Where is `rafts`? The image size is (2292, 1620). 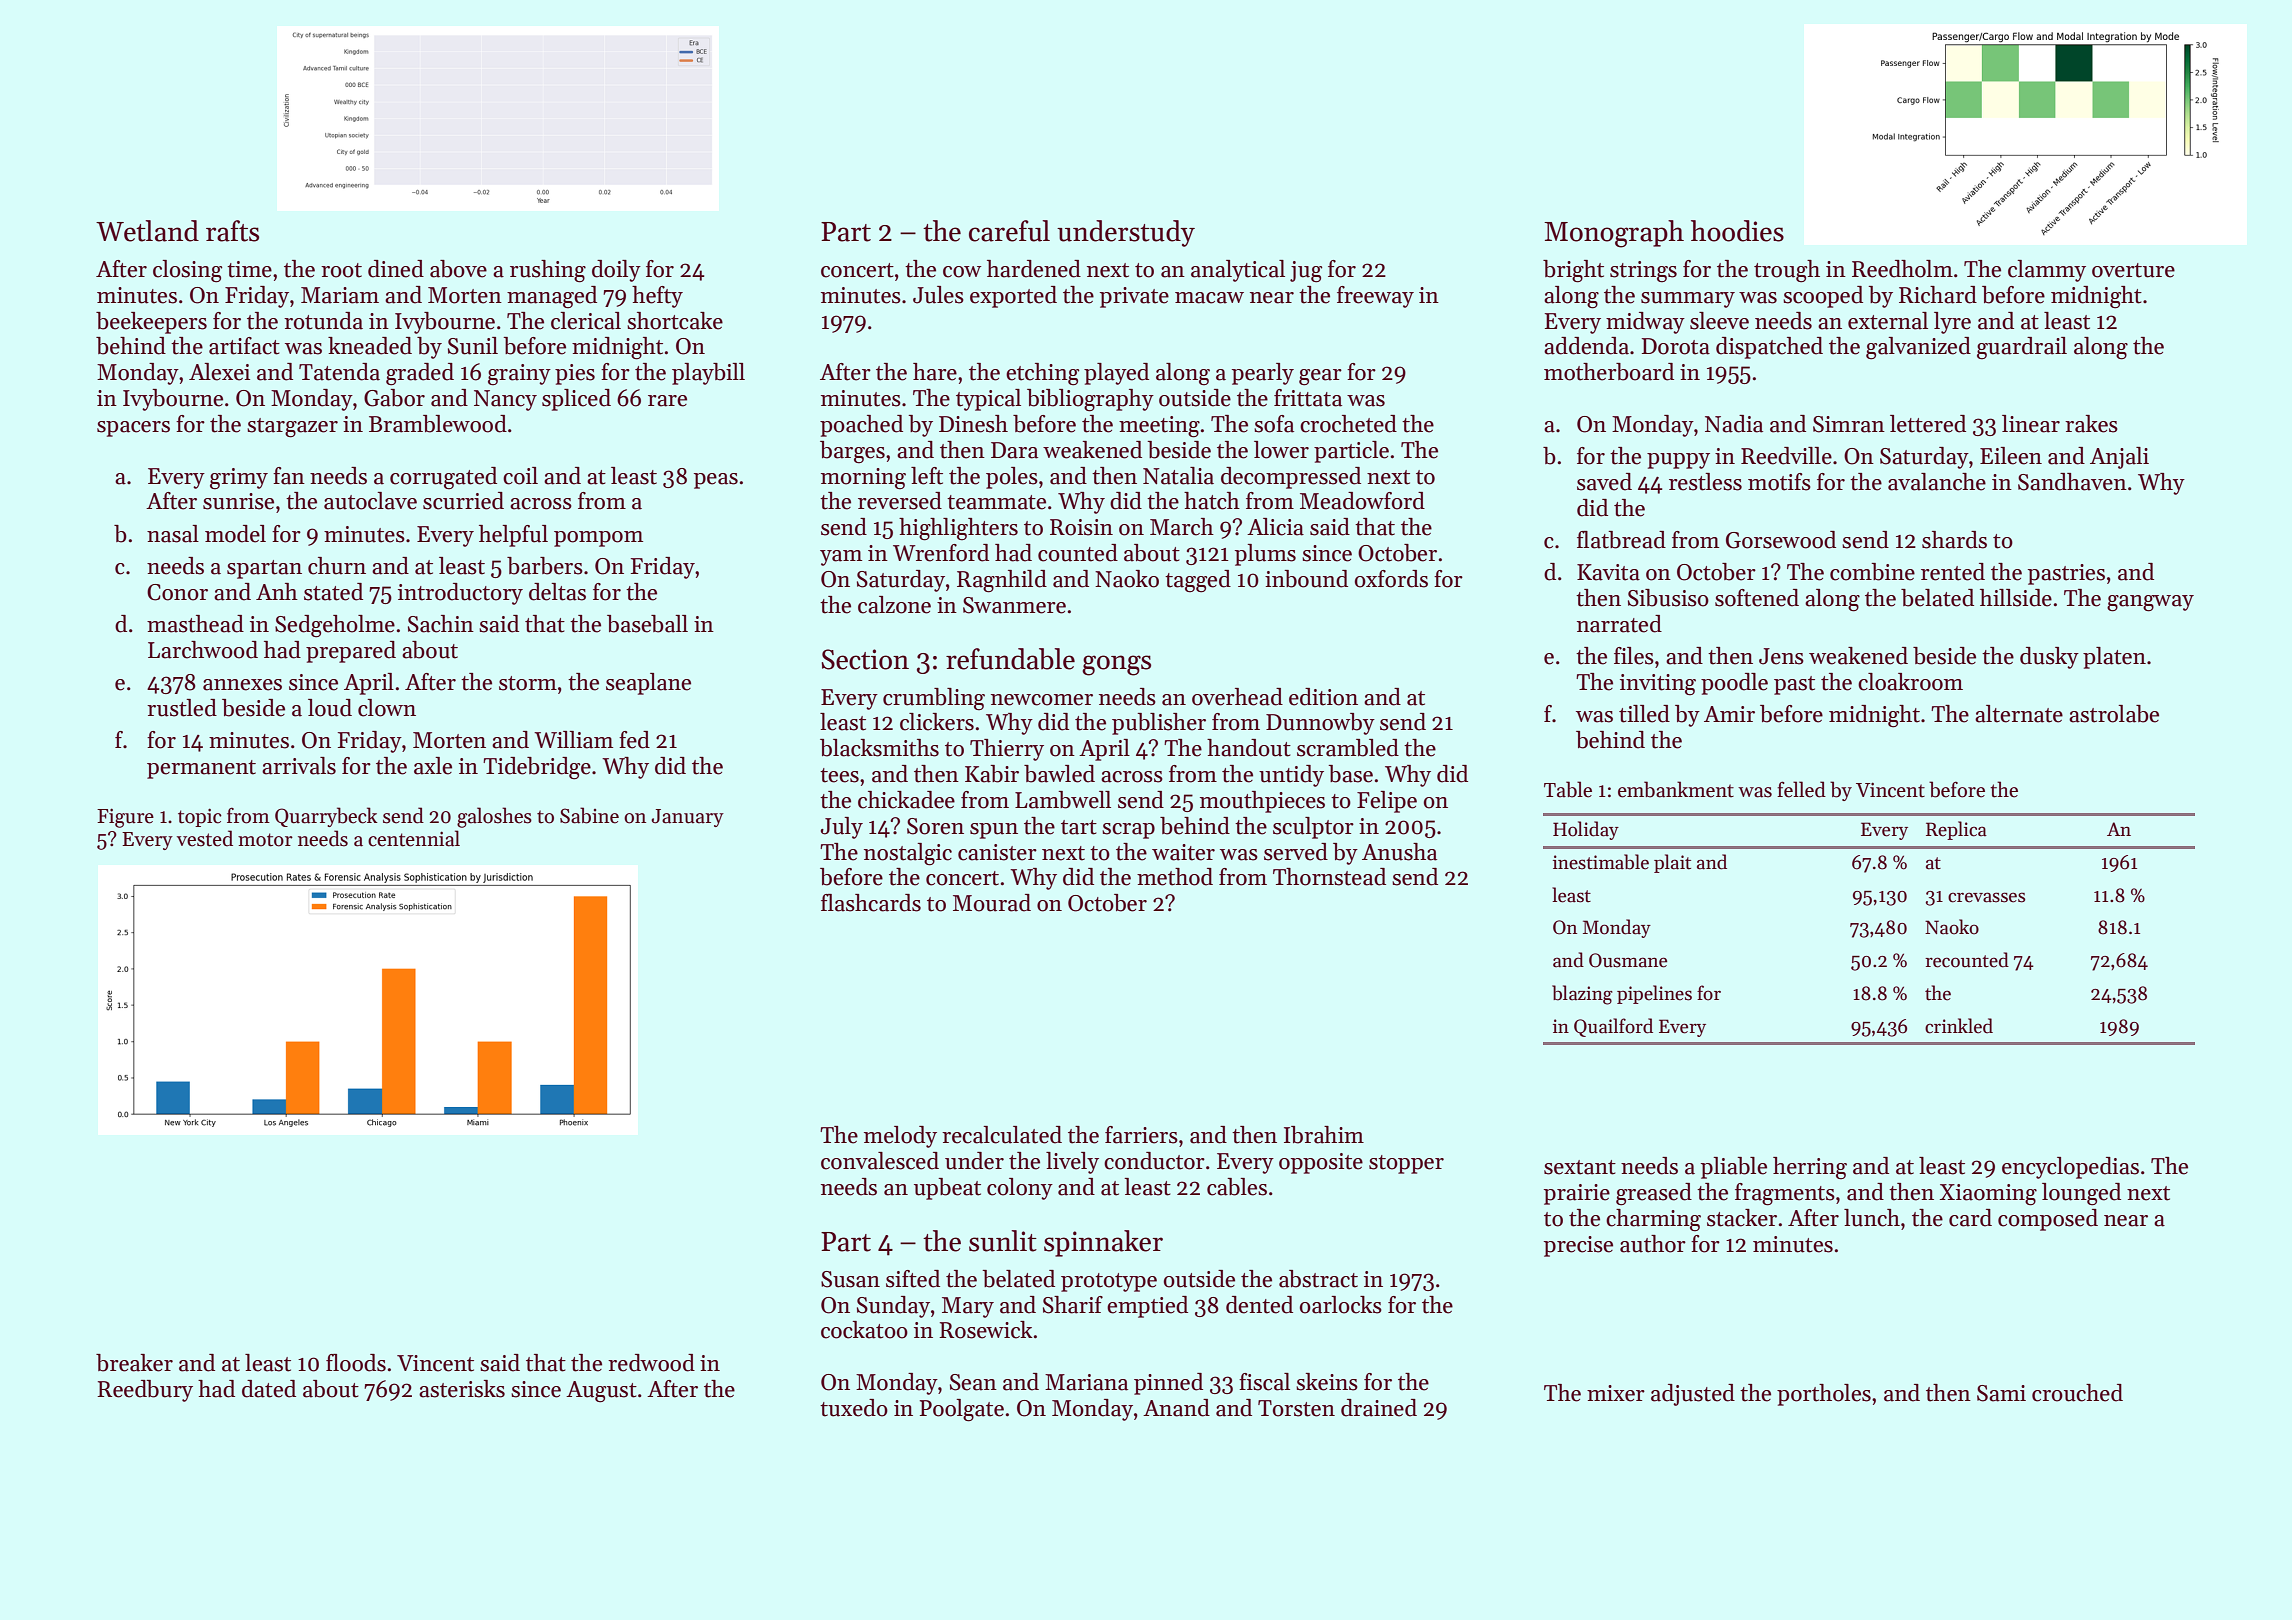
rafts is located at coordinates (232, 231).
